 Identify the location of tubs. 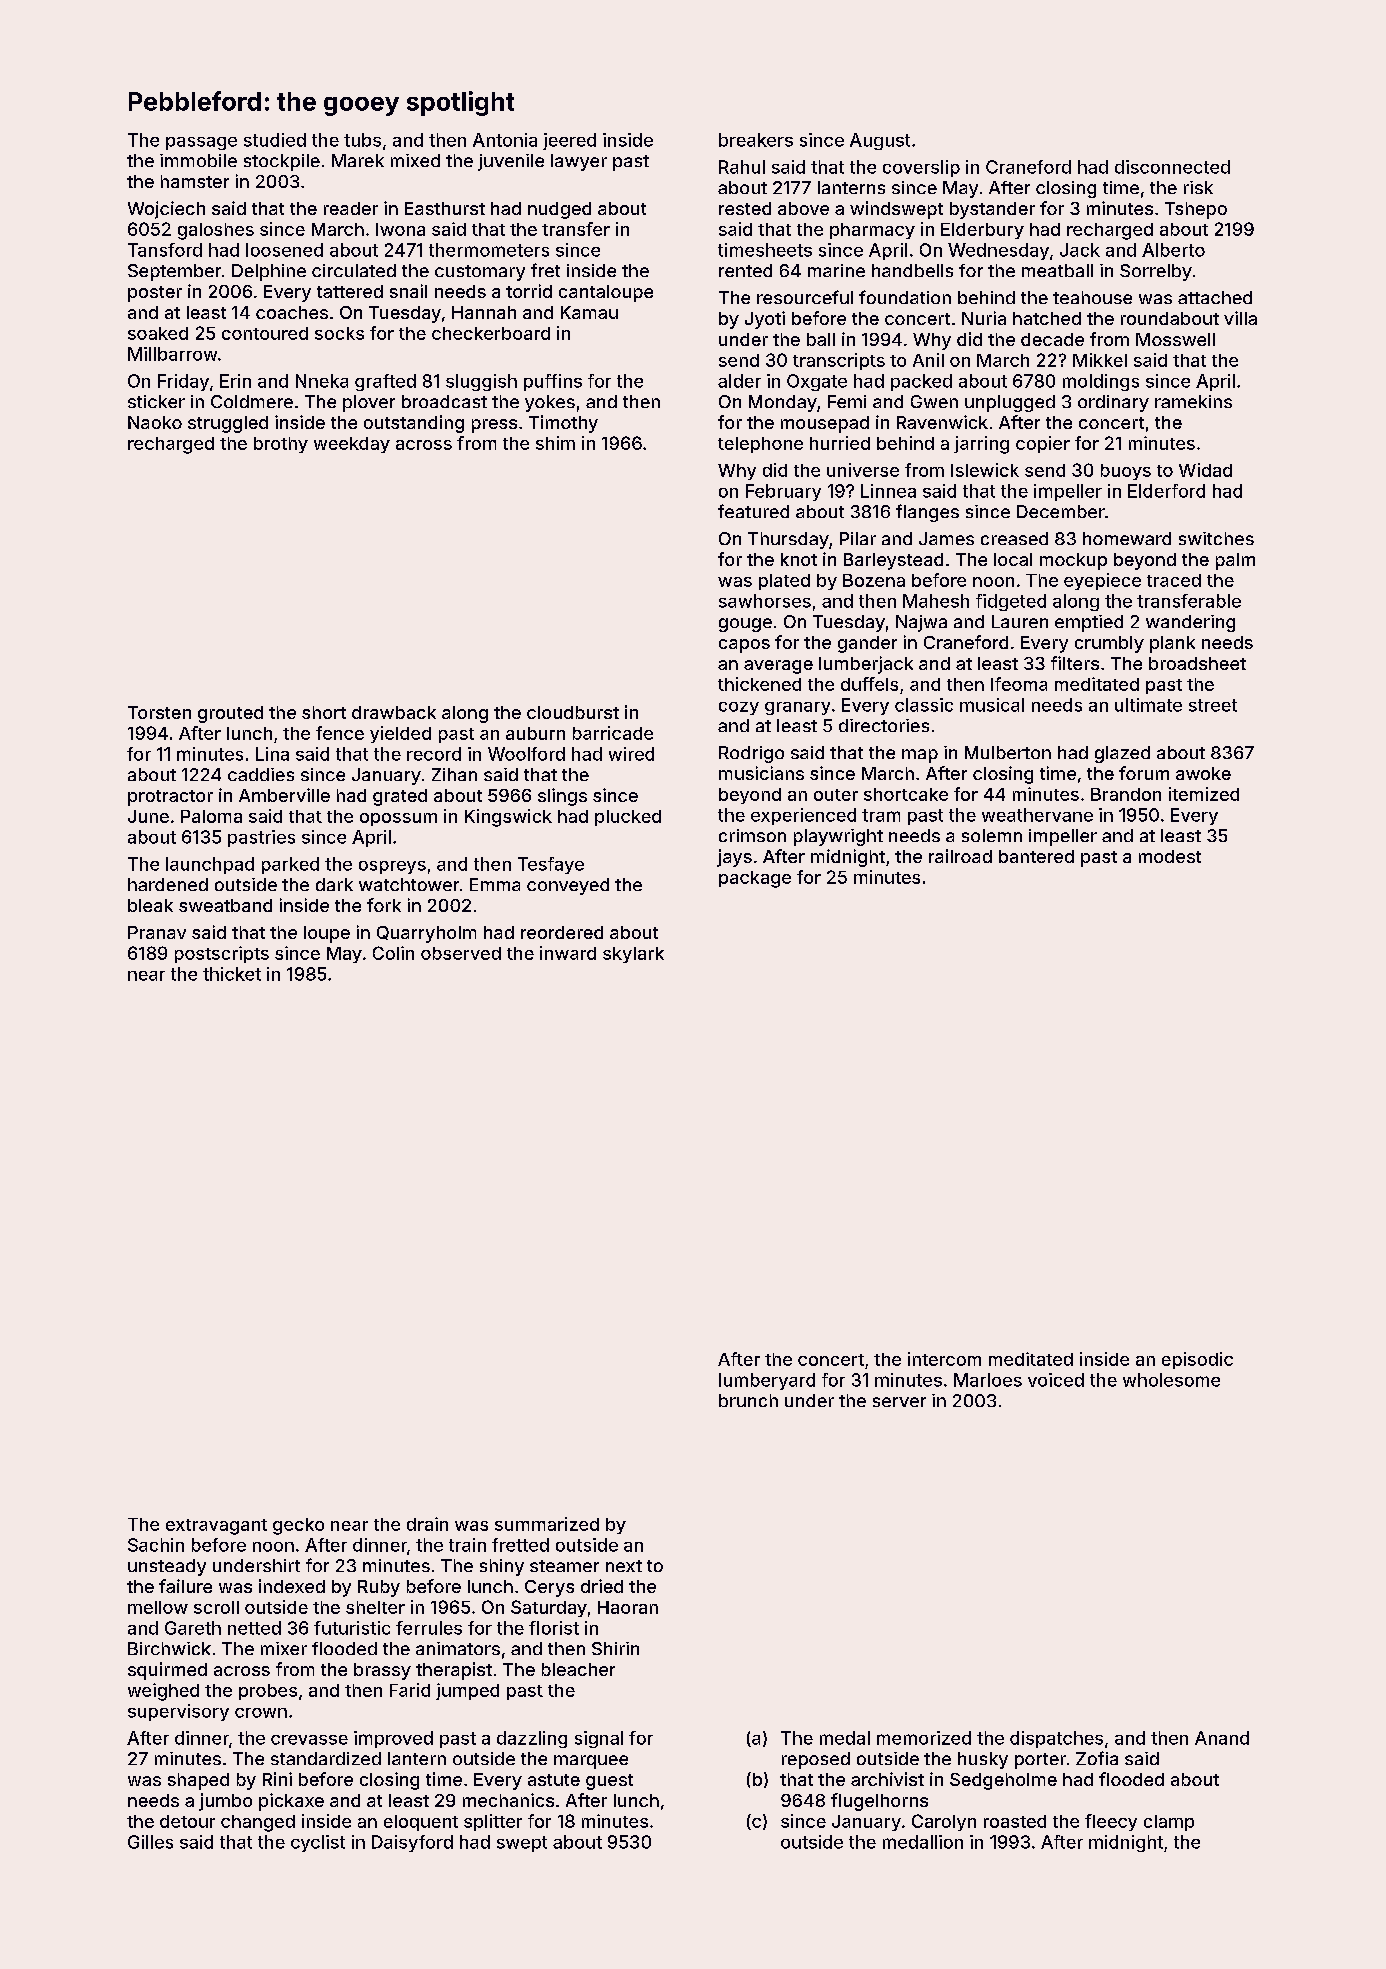
(362, 140).
